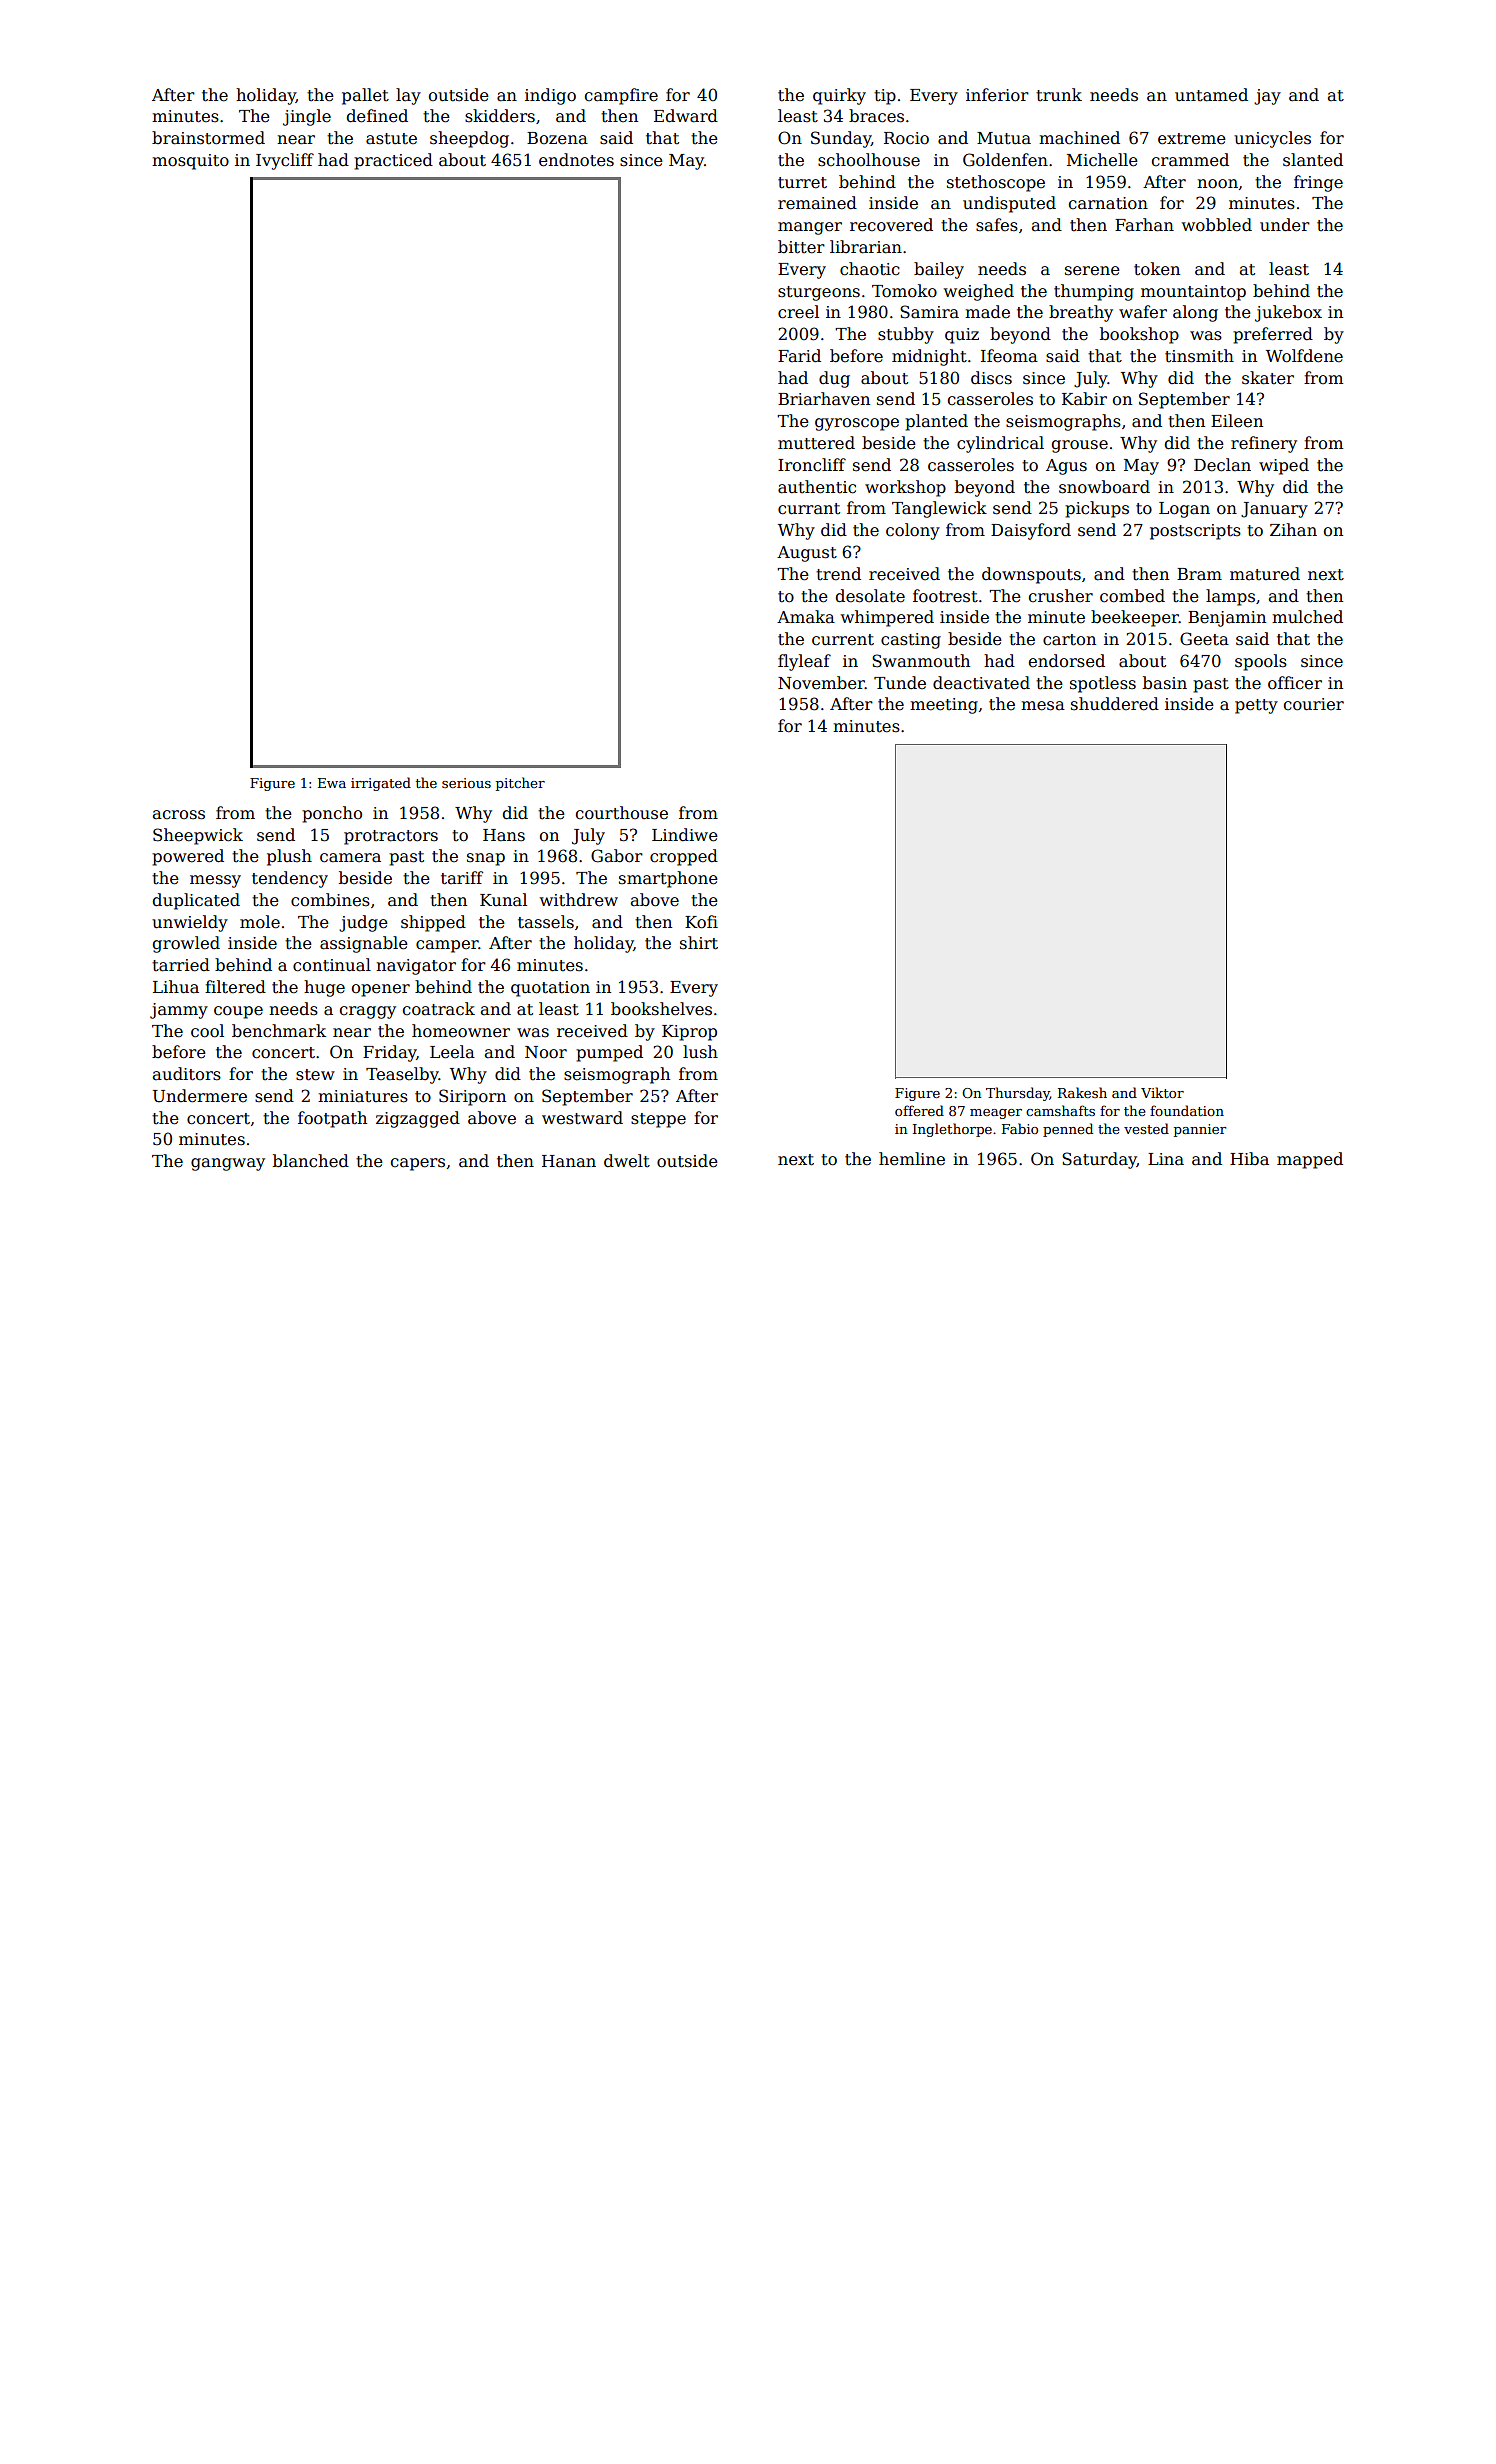  I want to click on Wolfdene, so click(1304, 356).
